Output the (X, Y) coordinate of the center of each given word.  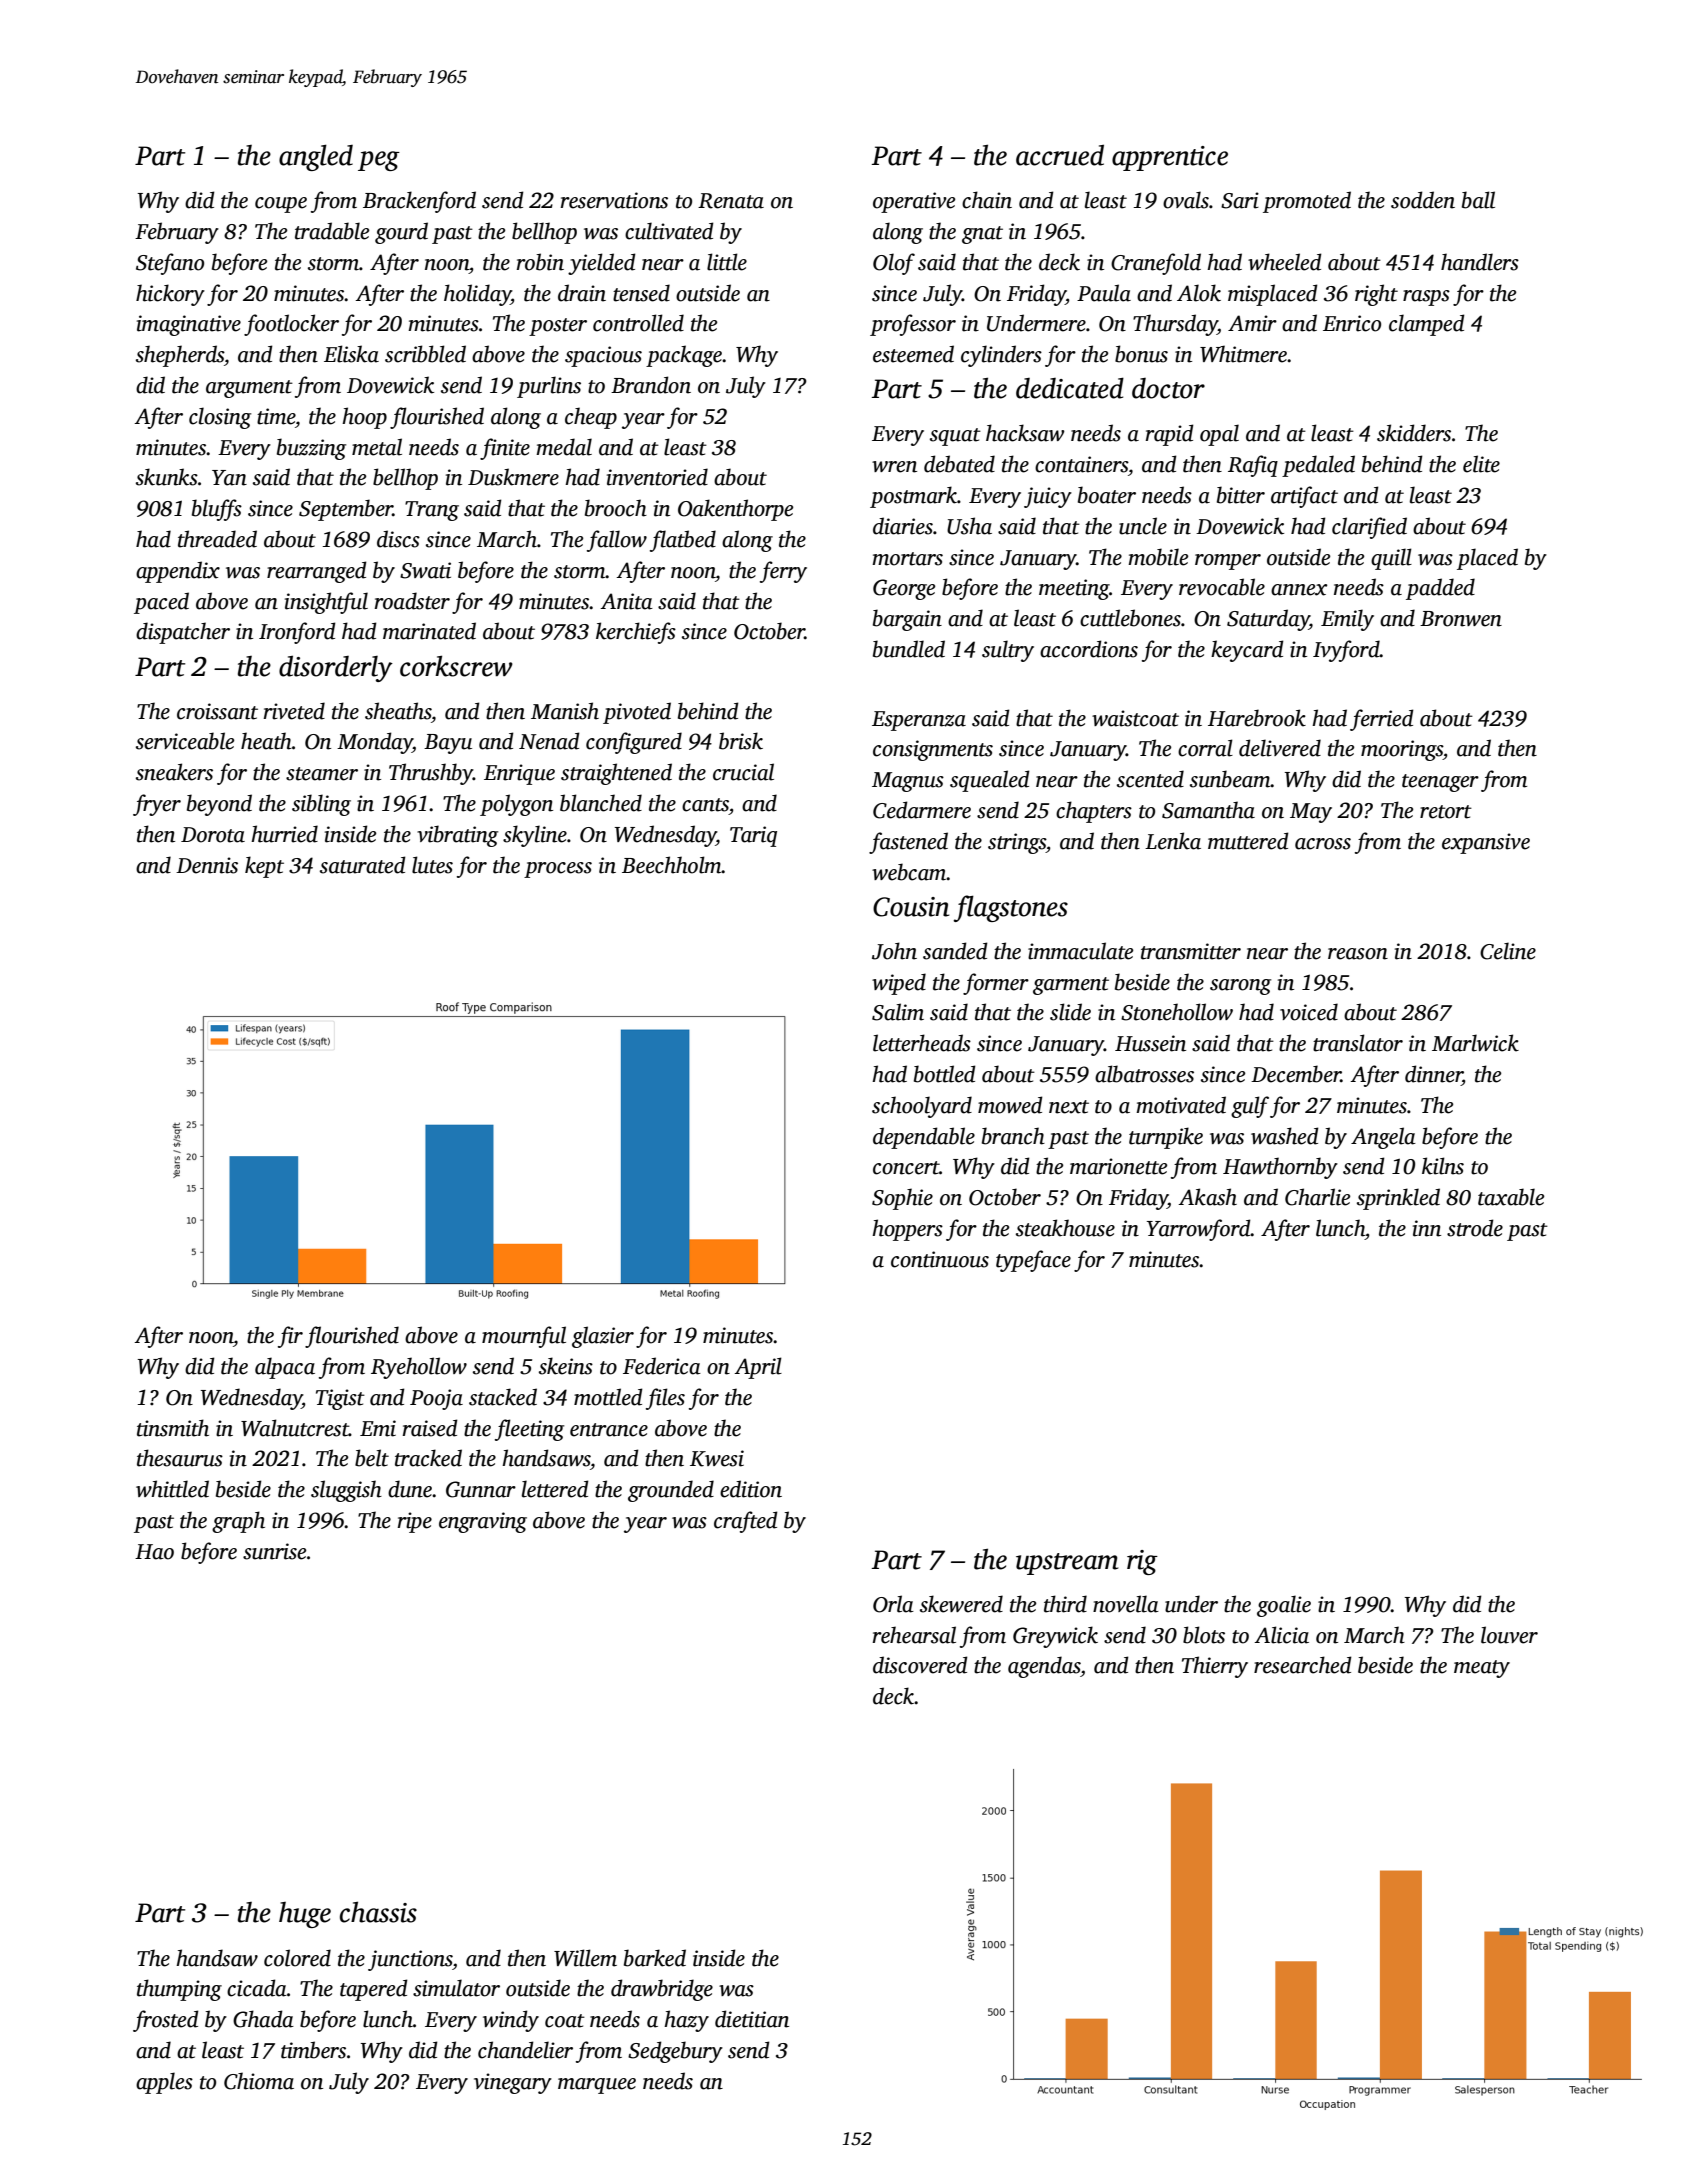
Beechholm (672, 865)
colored (297, 1958)
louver (1509, 1635)
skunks (167, 477)
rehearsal (914, 1635)
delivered (1280, 748)
